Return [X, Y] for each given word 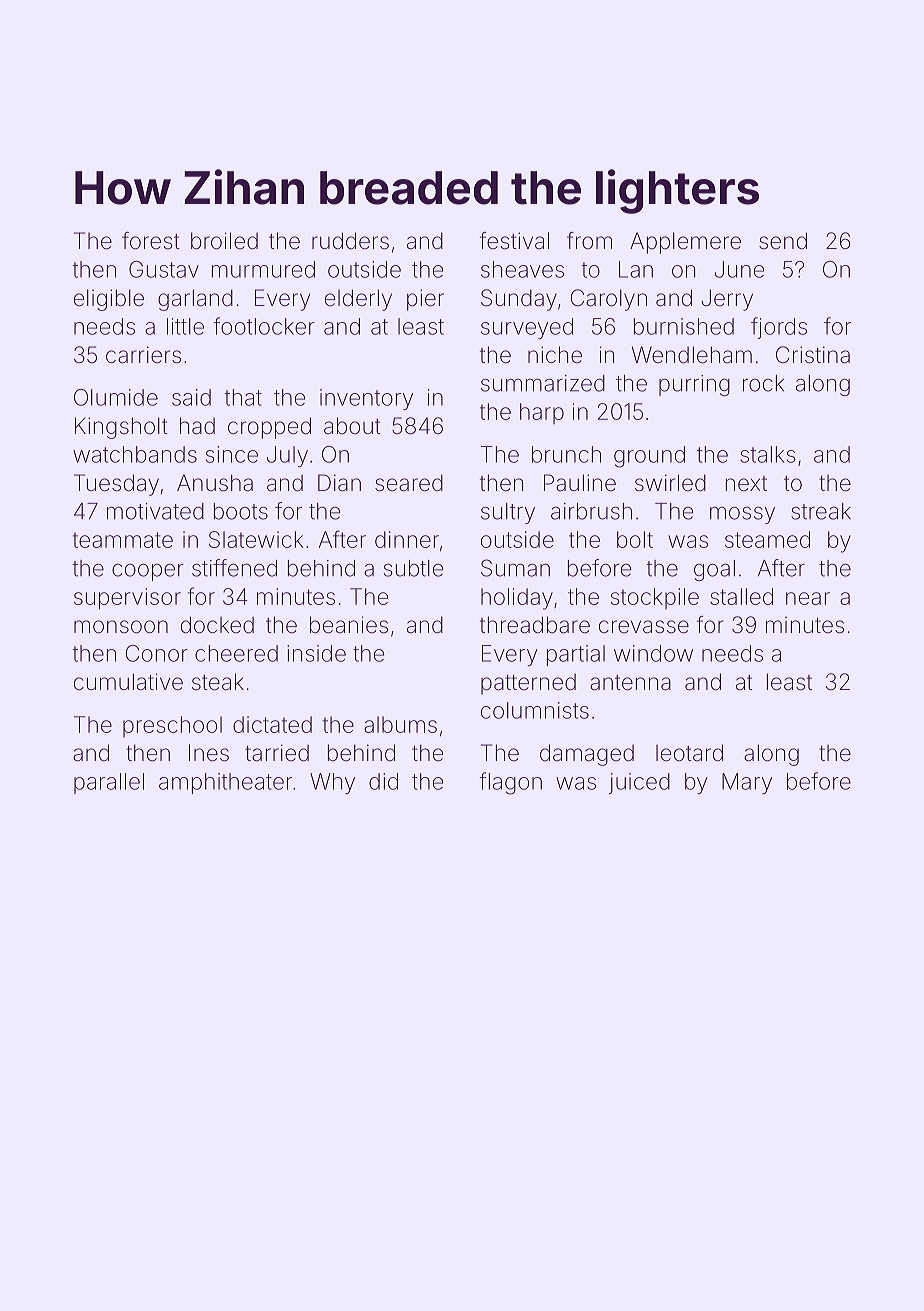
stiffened [234, 568]
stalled [741, 596]
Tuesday [116, 485]
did [383, 781]
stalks [768, 454]
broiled [224, 241]
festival [514, 241]
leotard [689, 753]
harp [542, 413]
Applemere [685, 243]
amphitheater [225, 783]
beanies [349, 625]
